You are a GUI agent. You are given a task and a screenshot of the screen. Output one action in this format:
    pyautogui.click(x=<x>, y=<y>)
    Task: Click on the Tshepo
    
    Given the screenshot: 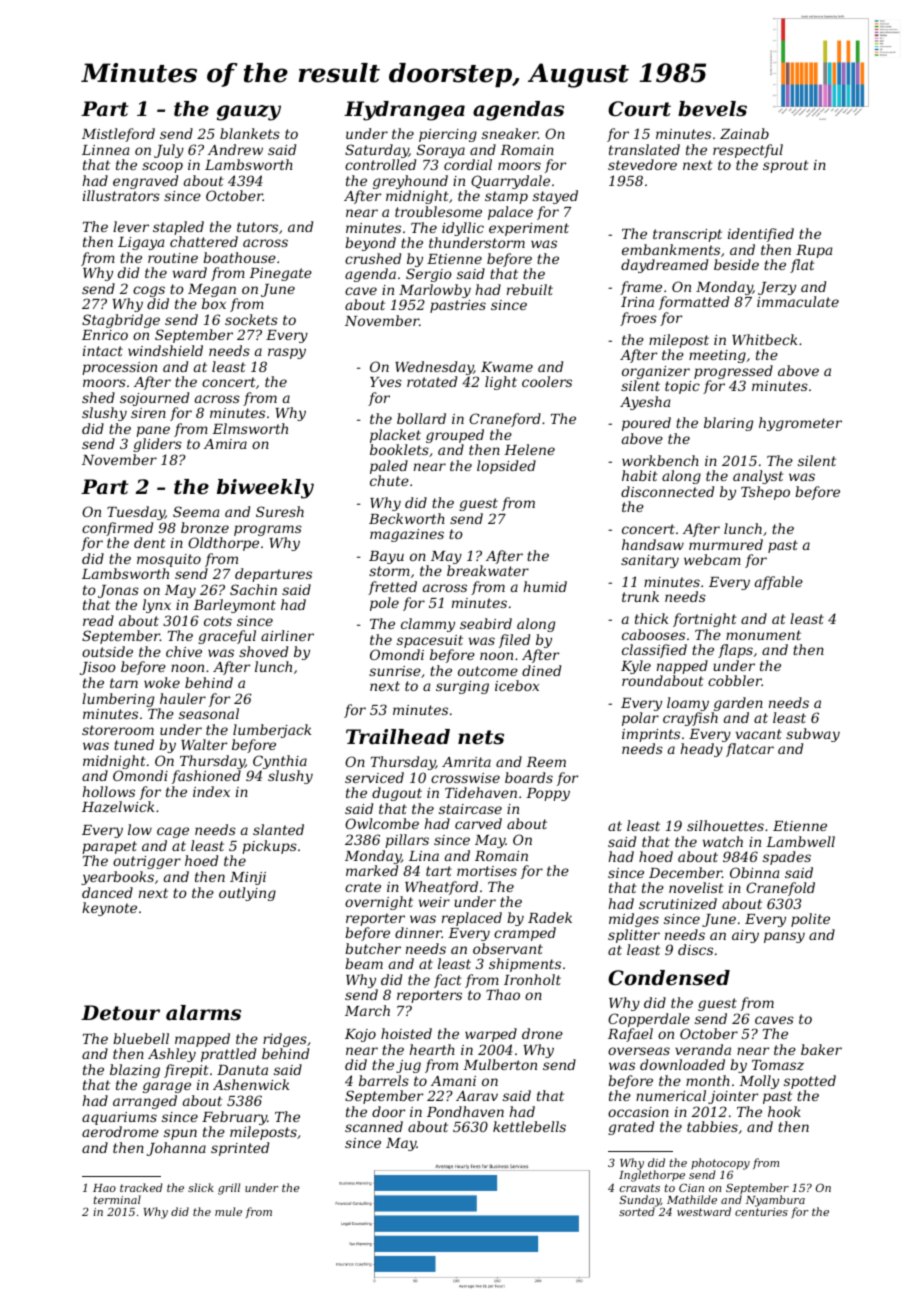 What is the action you would take?
    pyautogui.click(x=765, y=493)
